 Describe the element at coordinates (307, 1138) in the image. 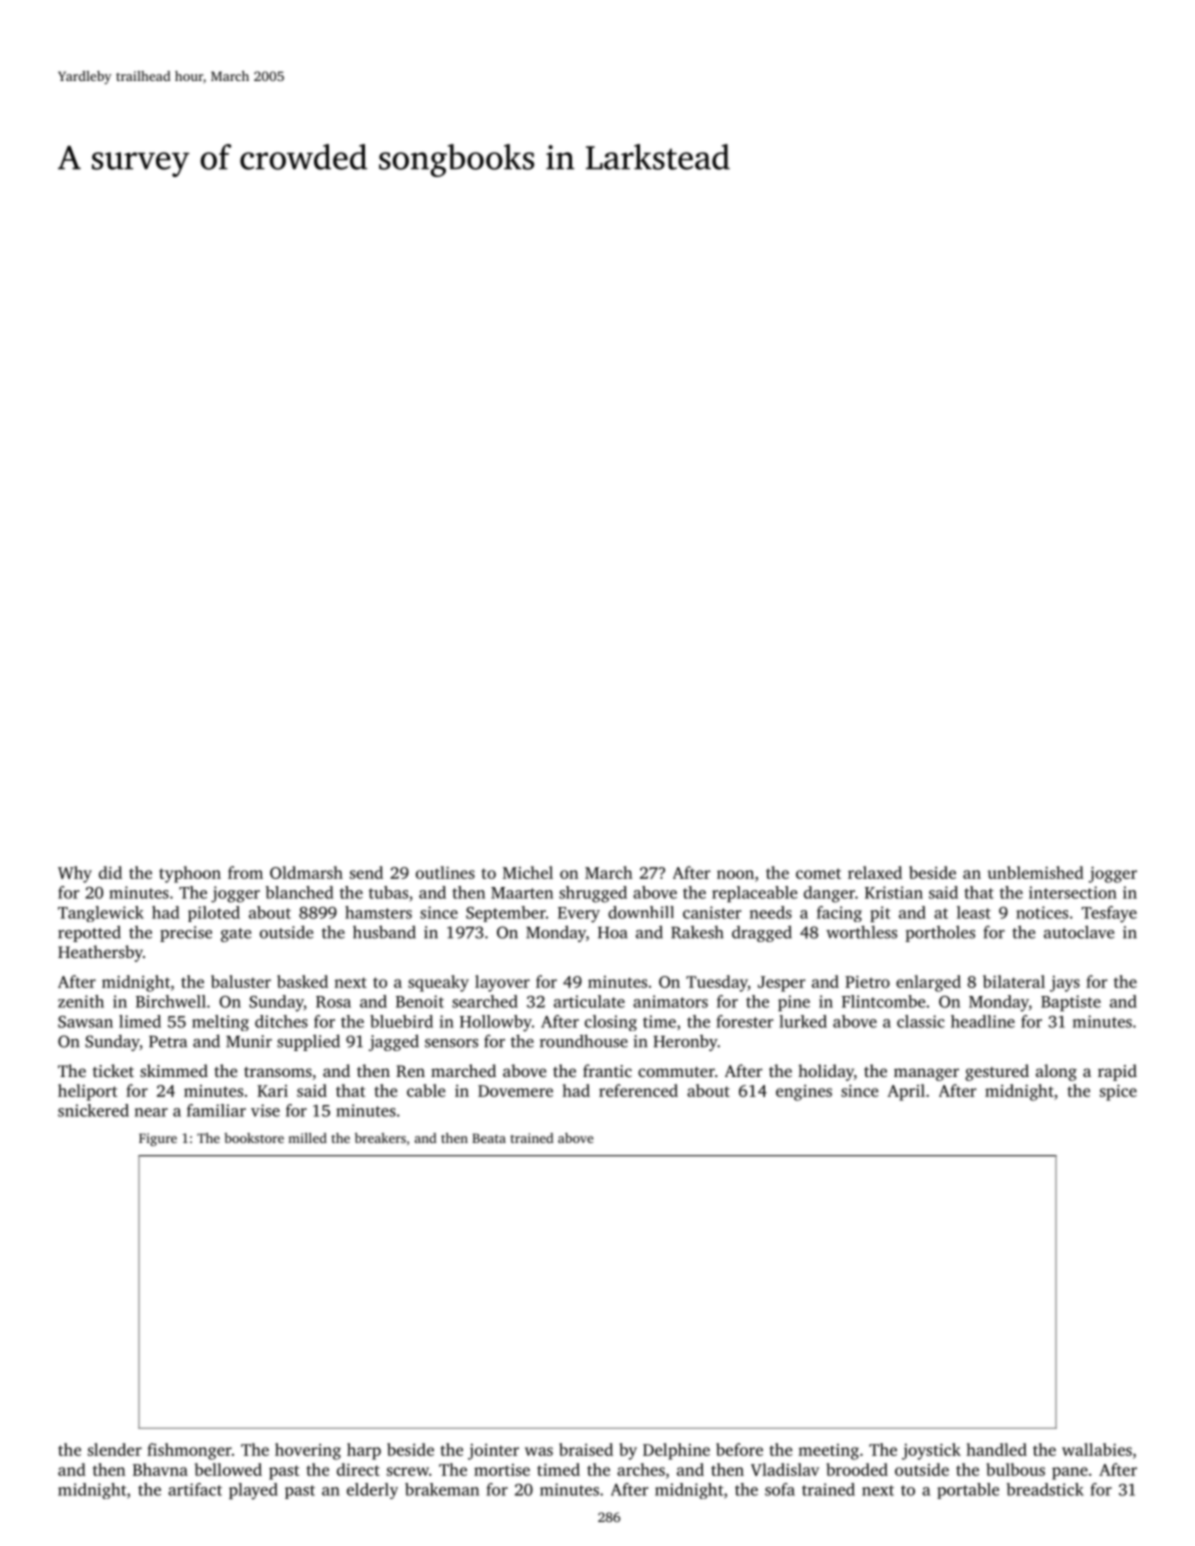

I see `milled` at that location.
